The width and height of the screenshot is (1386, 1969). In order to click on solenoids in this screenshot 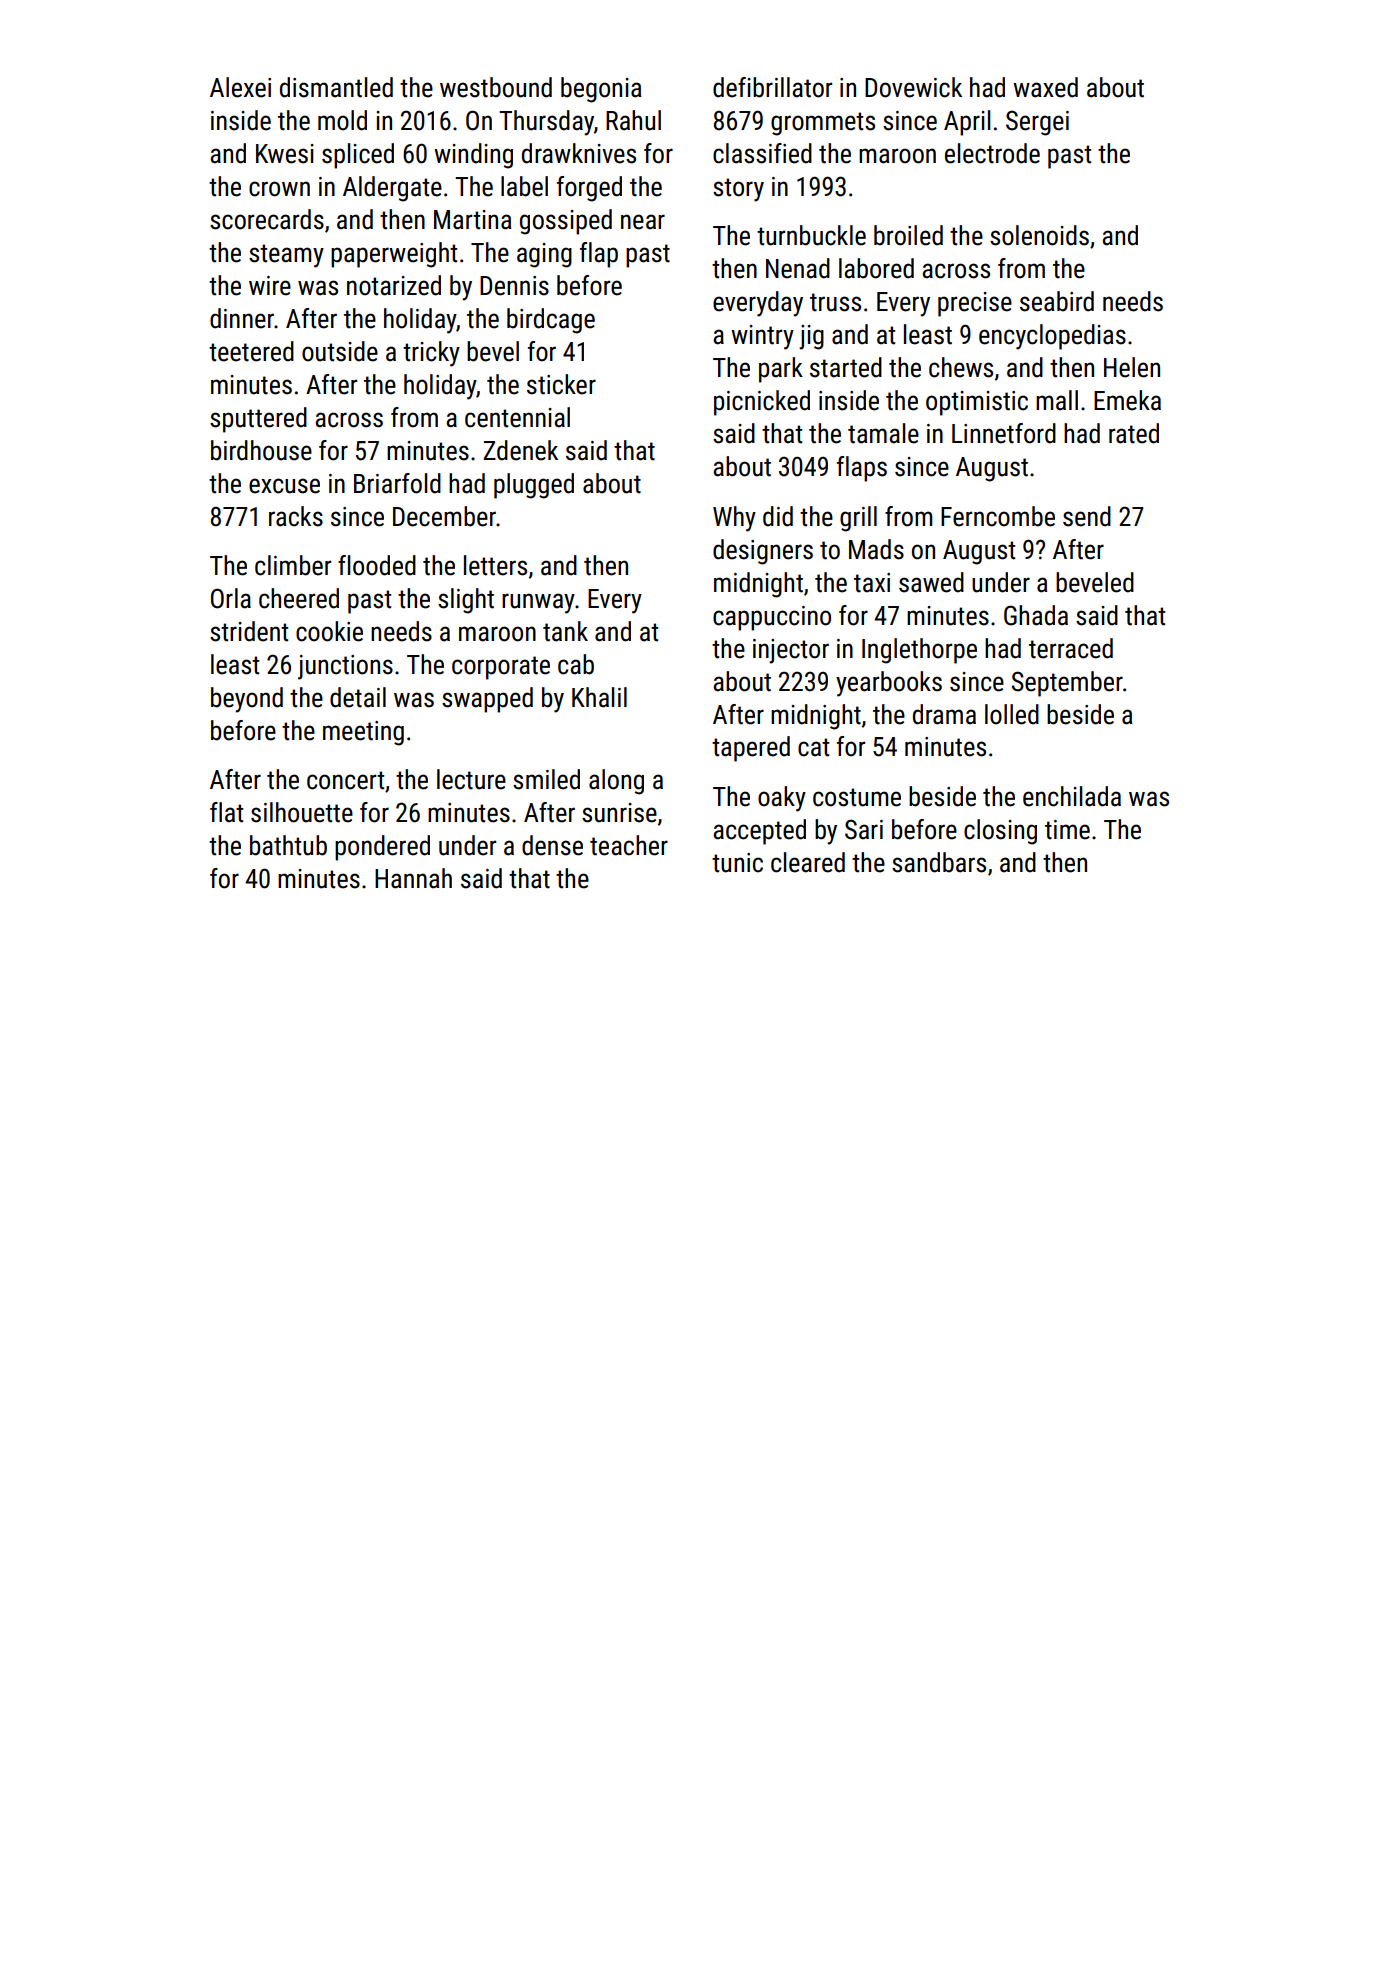, I will do `click(1039, 235)`.
